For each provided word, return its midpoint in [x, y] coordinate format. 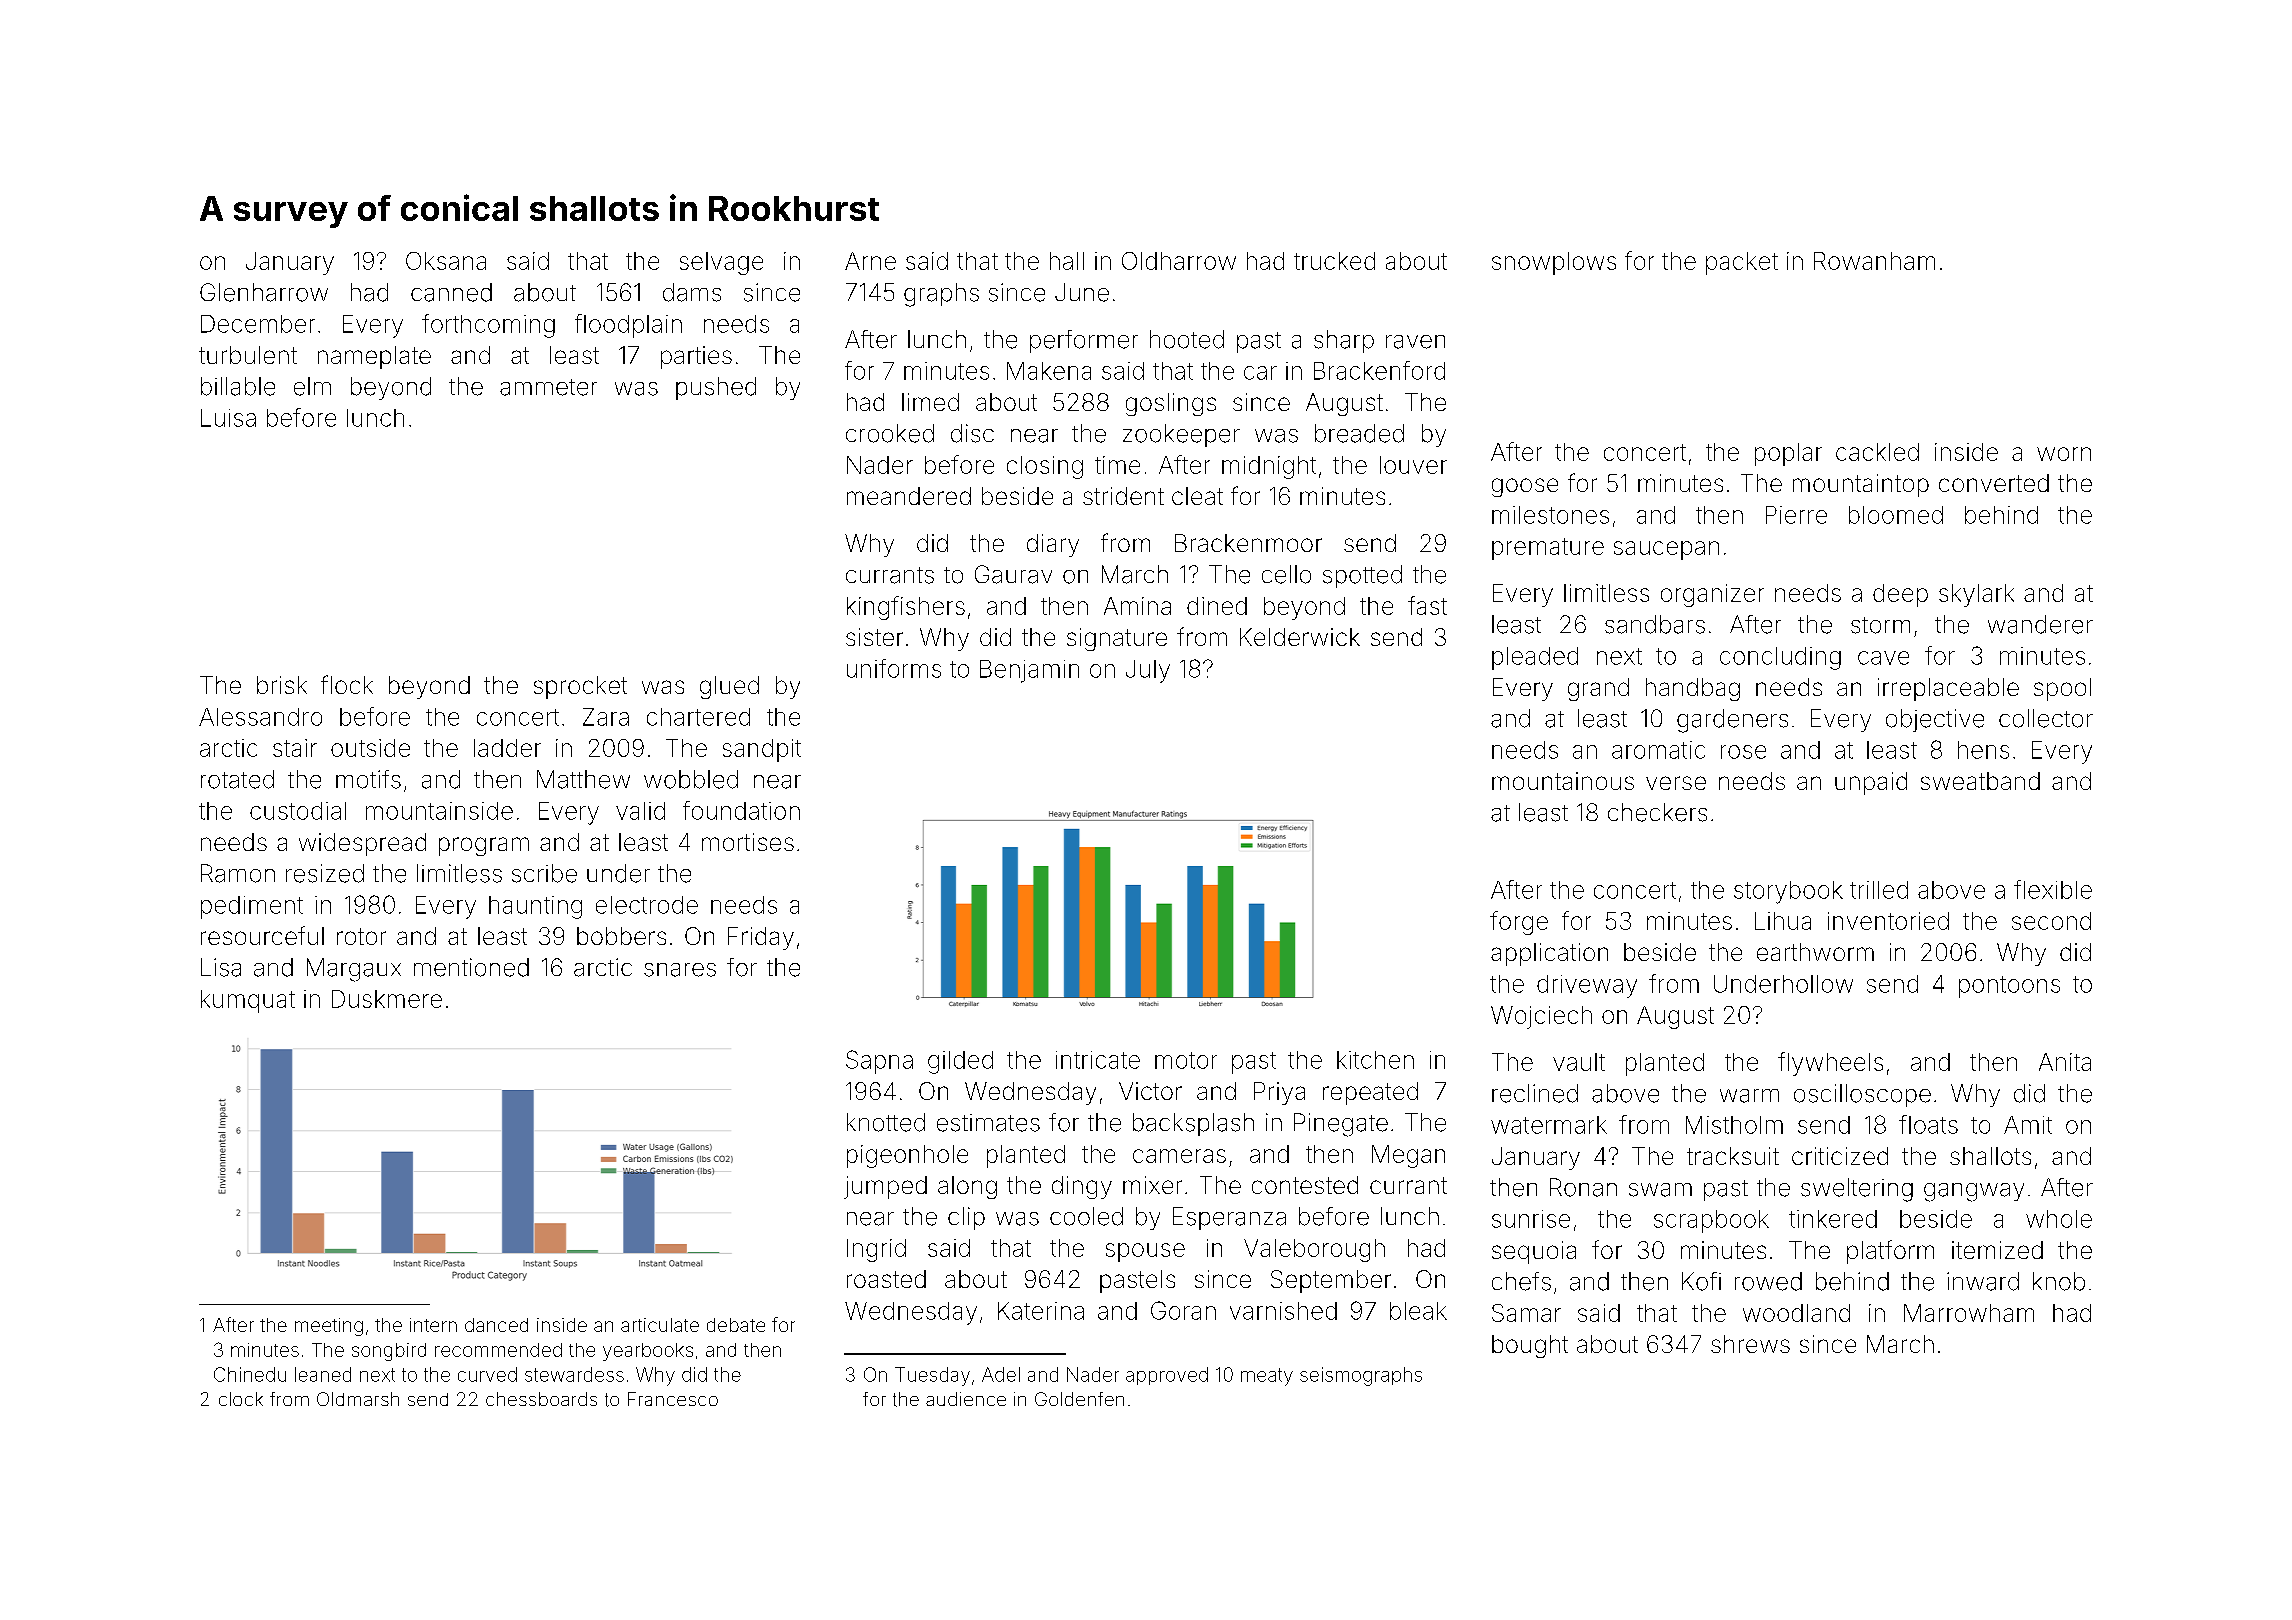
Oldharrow [1179, 261]
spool [2062, 689]
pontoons [2009, 987]
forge [1519, 923]
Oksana [446, 261]
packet [1742, 263]
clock [241, 1399]
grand [1598, 689]
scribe [544, 873]
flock [347, 684]
